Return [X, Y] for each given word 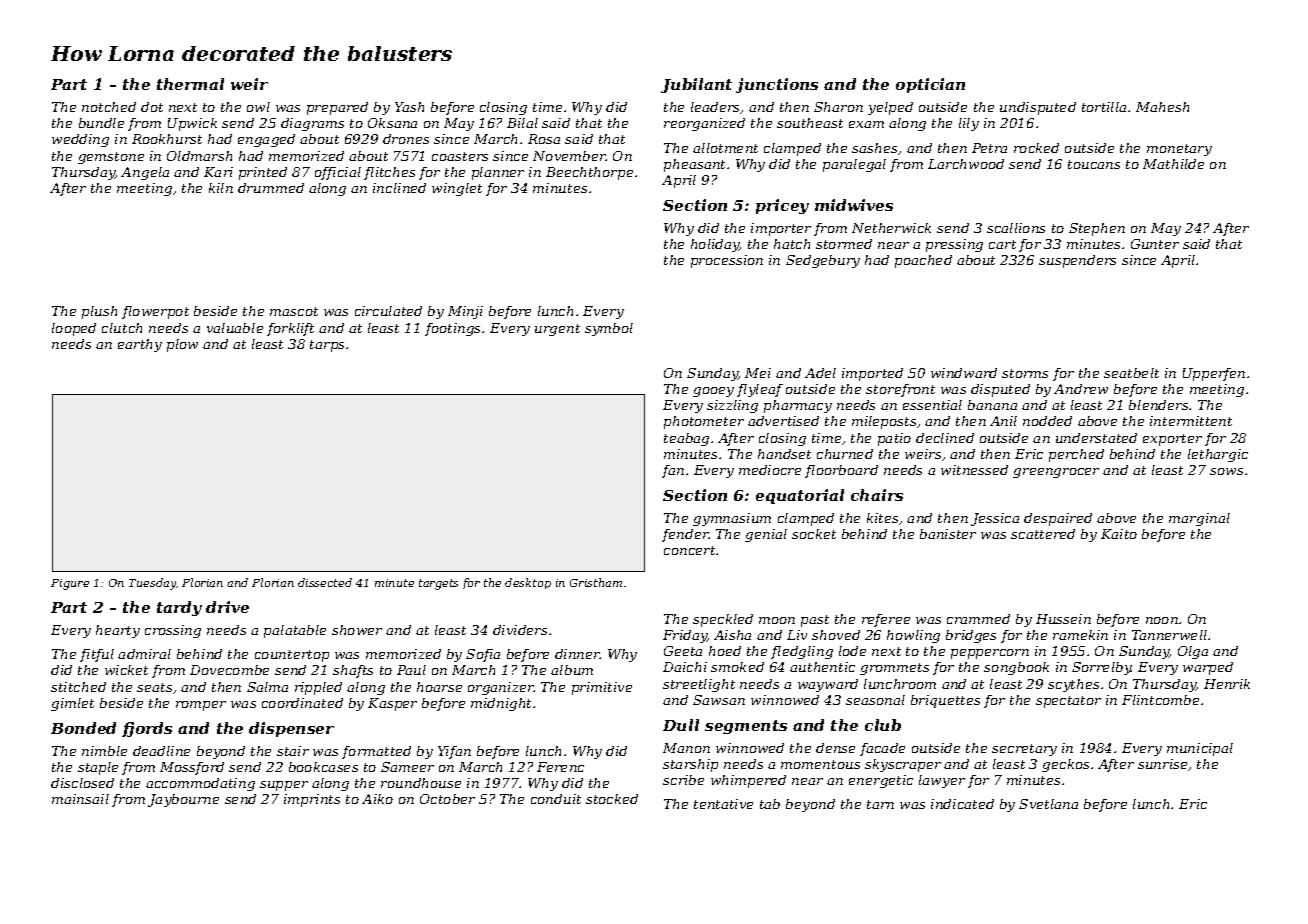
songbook [1016, 668]
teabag [686, 439]
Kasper [392, 704]
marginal [1199, 519]
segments [746, 727]
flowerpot [155, 312]
